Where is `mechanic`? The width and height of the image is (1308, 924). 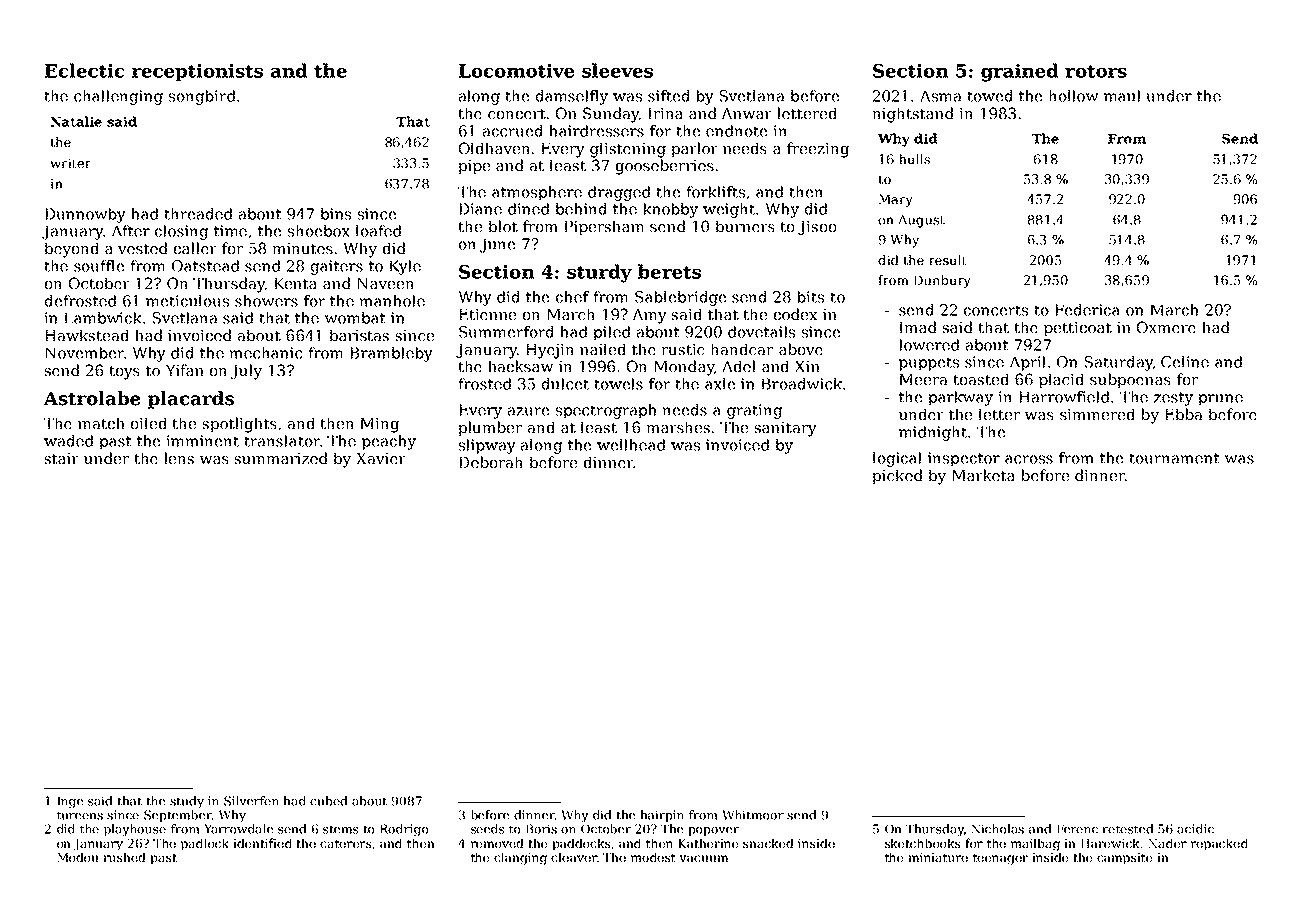
mechanic is located at coordinates (266, 353).
